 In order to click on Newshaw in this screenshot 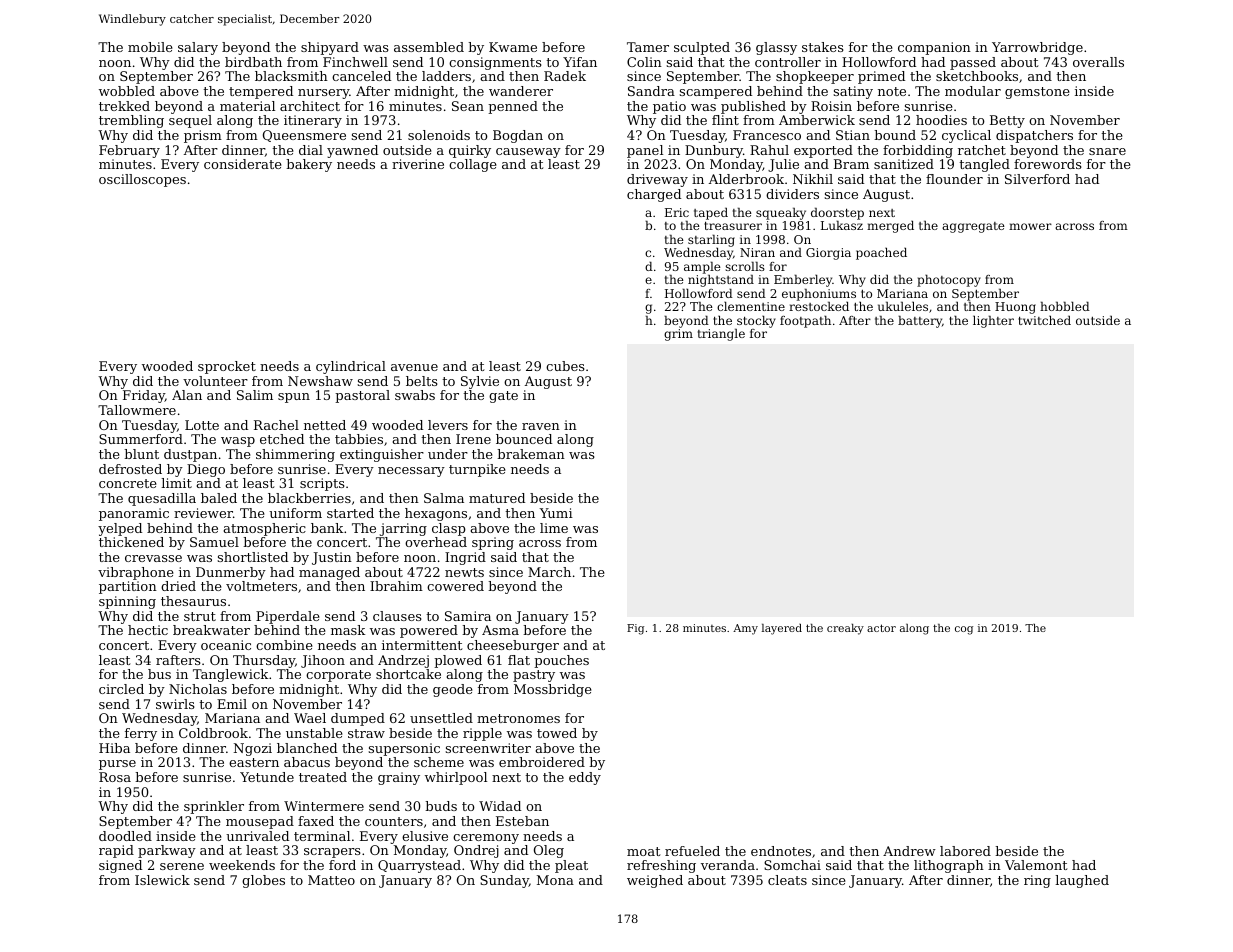, I will do `click(320, 381)`.
